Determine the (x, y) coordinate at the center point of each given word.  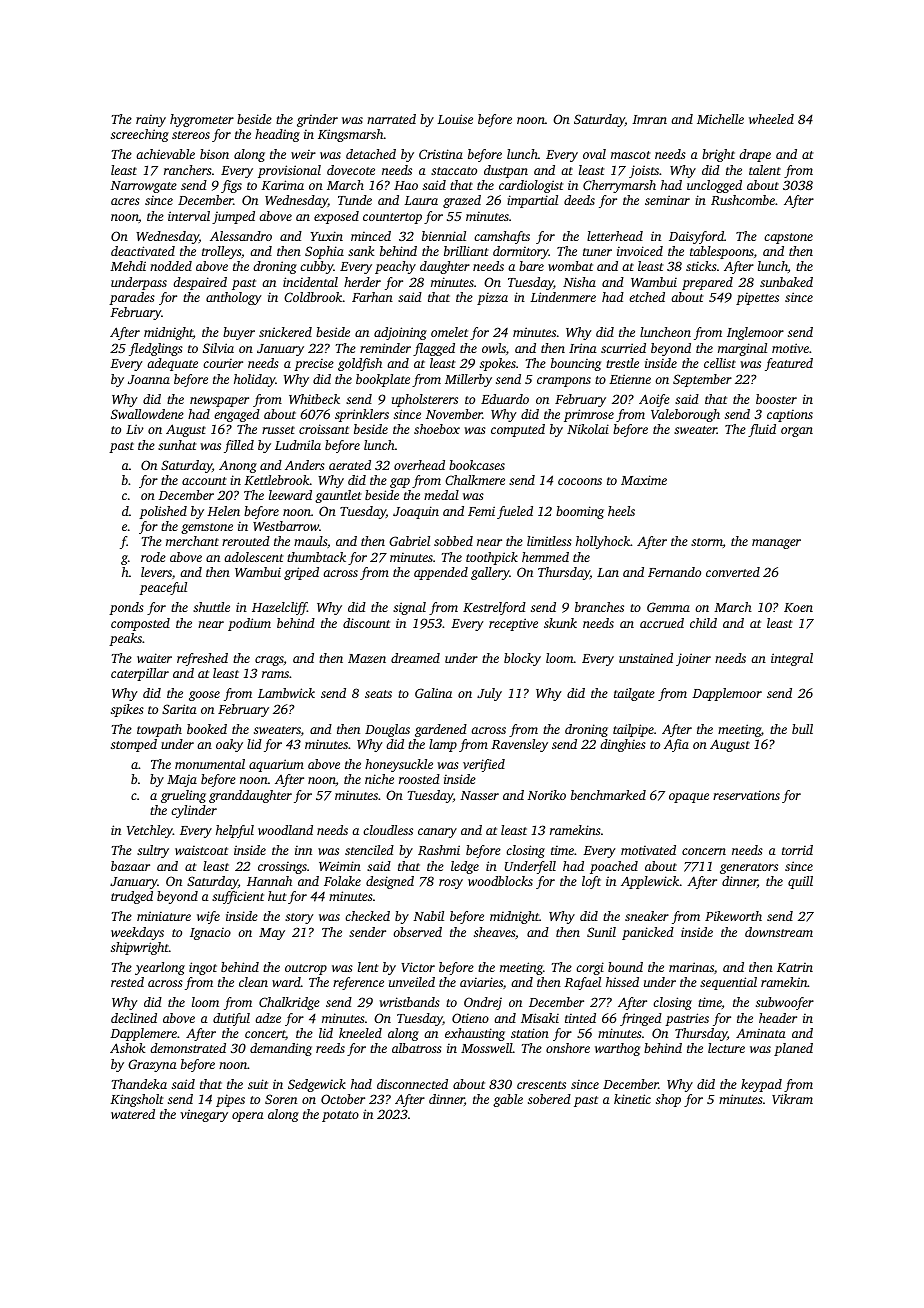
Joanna (149, 379)
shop (668, 1100)
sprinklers (362, 415)
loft (591, 882)
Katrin (795, 967)
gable (508, 1100)
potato (340, 1116)
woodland (285, 830)
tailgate (634, 694)
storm (707, 542)
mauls (310, 541)
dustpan (506, 171)
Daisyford (696, 237)
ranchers (188, 170)
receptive (513, 624)
